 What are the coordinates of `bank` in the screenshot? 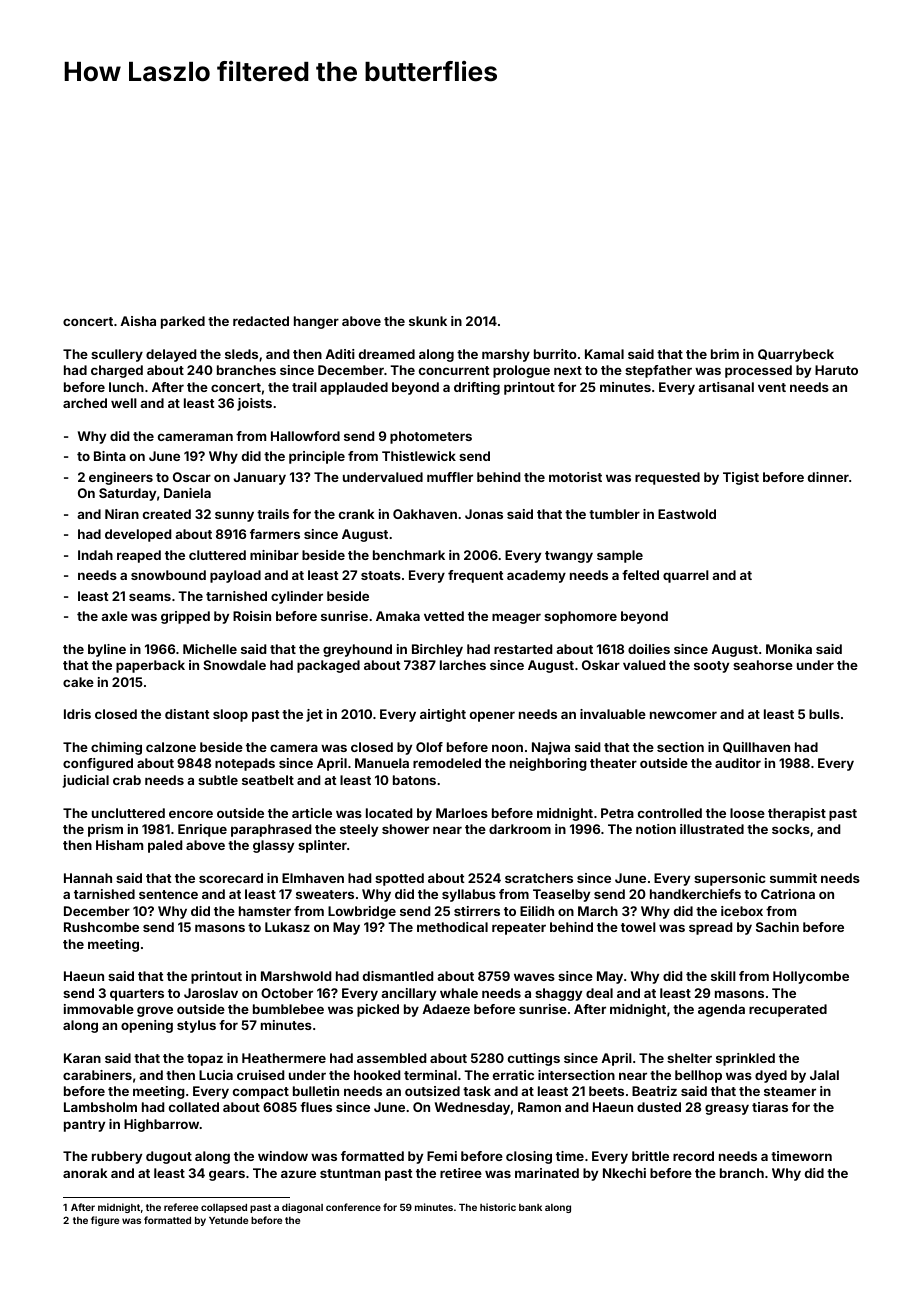 It's located at (530, 1207).
